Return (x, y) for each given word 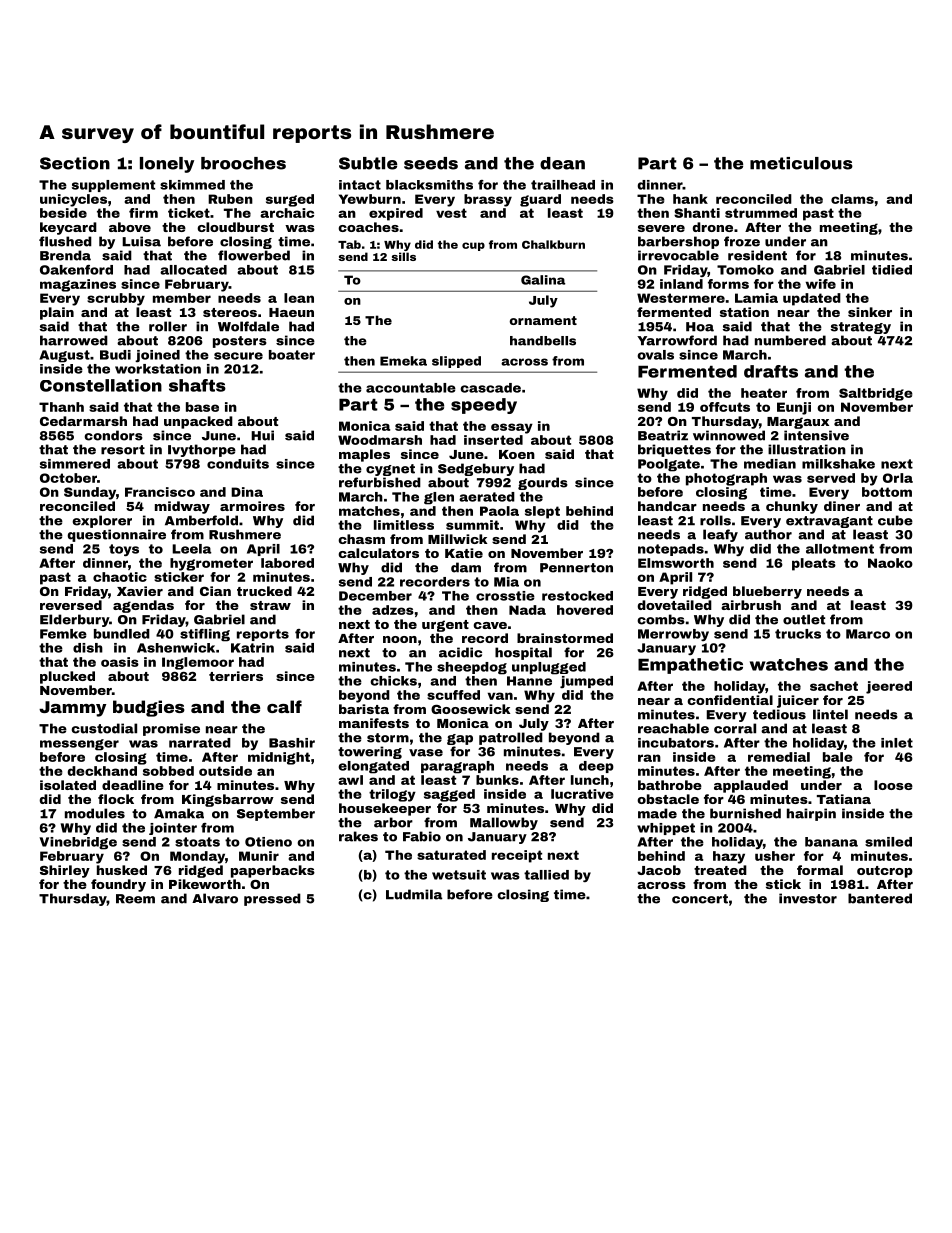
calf (284, 706)
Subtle (368, 163)
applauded (751, 786)
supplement (113, 186)
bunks (497, 780)
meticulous (801, 163)
